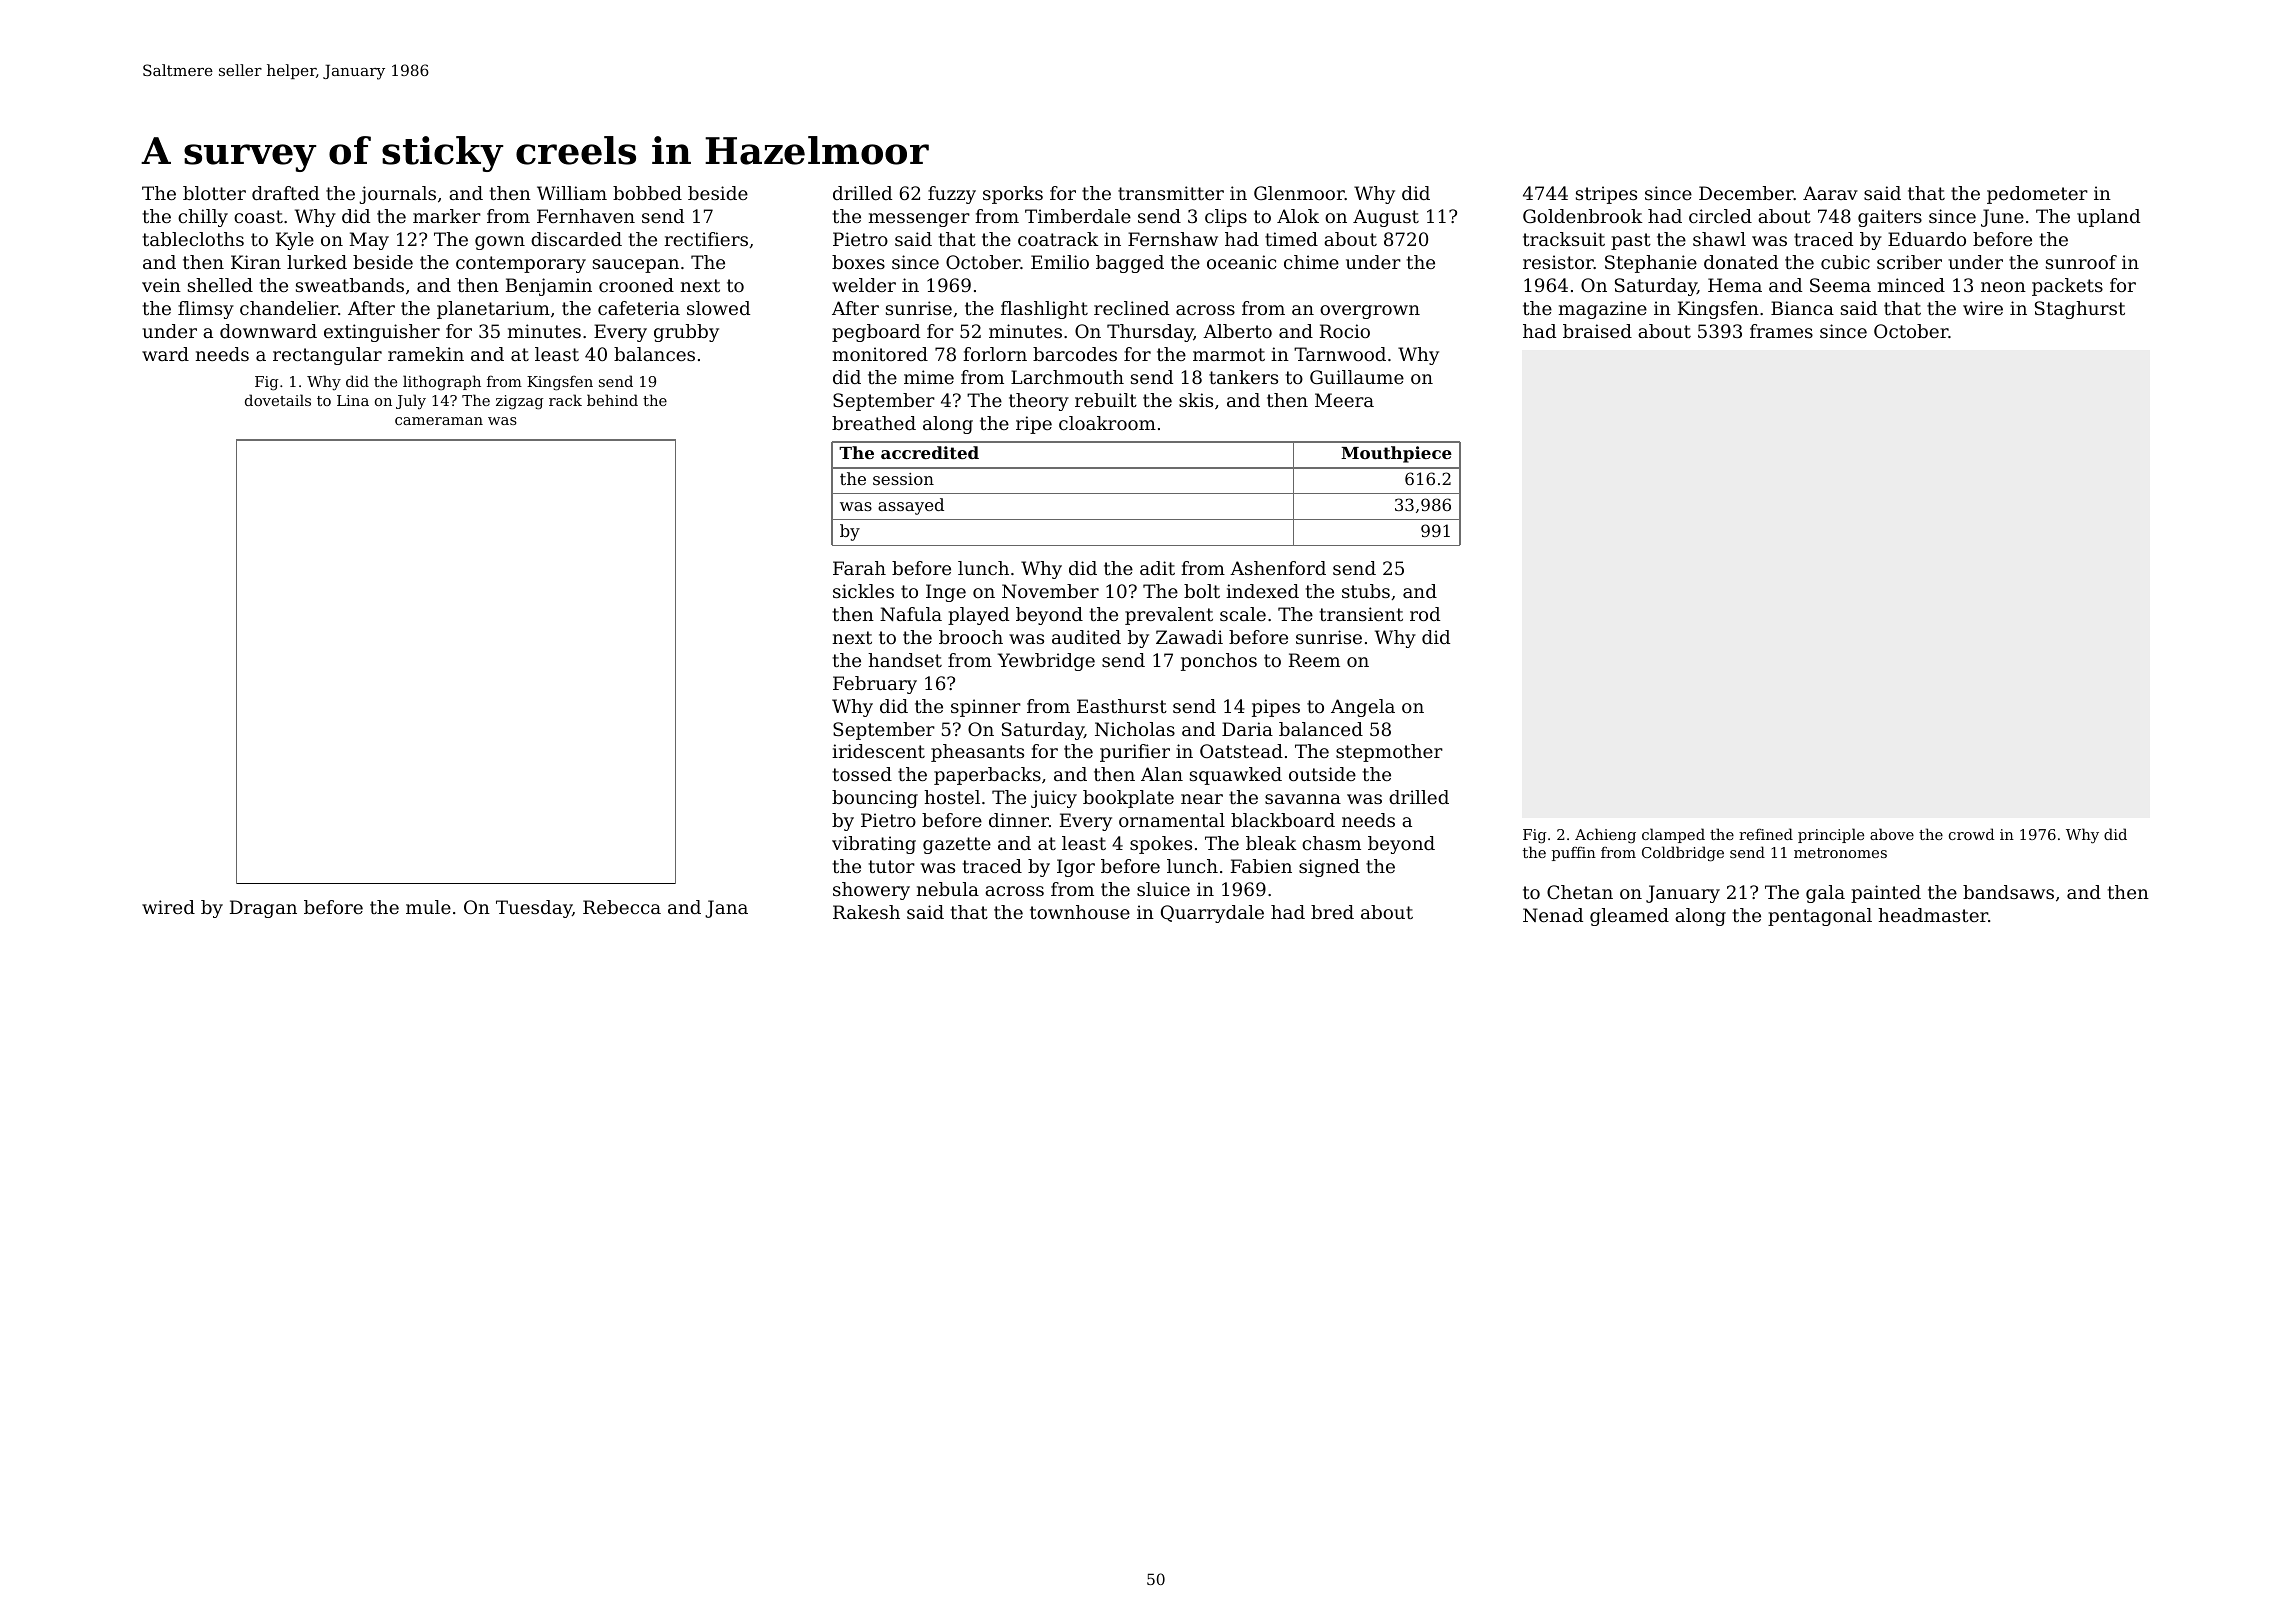  Describe the element at coordinates (1820, 917) in the screenshot. I see `pentagonal` at that location.
